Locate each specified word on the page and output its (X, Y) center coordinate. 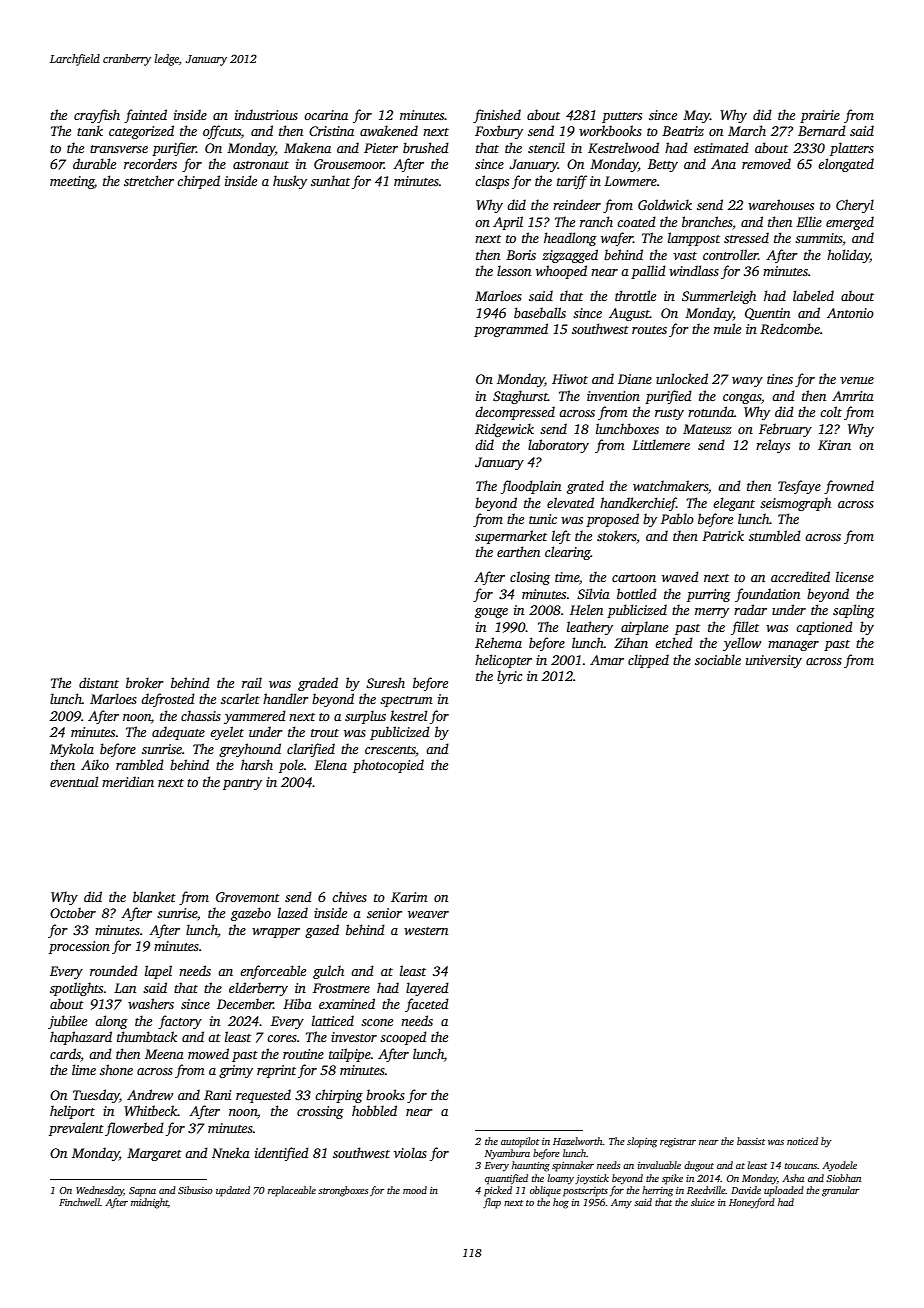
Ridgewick (504, 430)
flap (492, 1203)
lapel (158, 972)
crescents (390, 750)
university (774, 661)
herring (657, 1191)
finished (497, 116)
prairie (820, 116)
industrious (266, 114)
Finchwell (79, 1202)
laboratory (558, 446)
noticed (802, 1141)
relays (773, 446)
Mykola (72, 750)
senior (384, 913)
